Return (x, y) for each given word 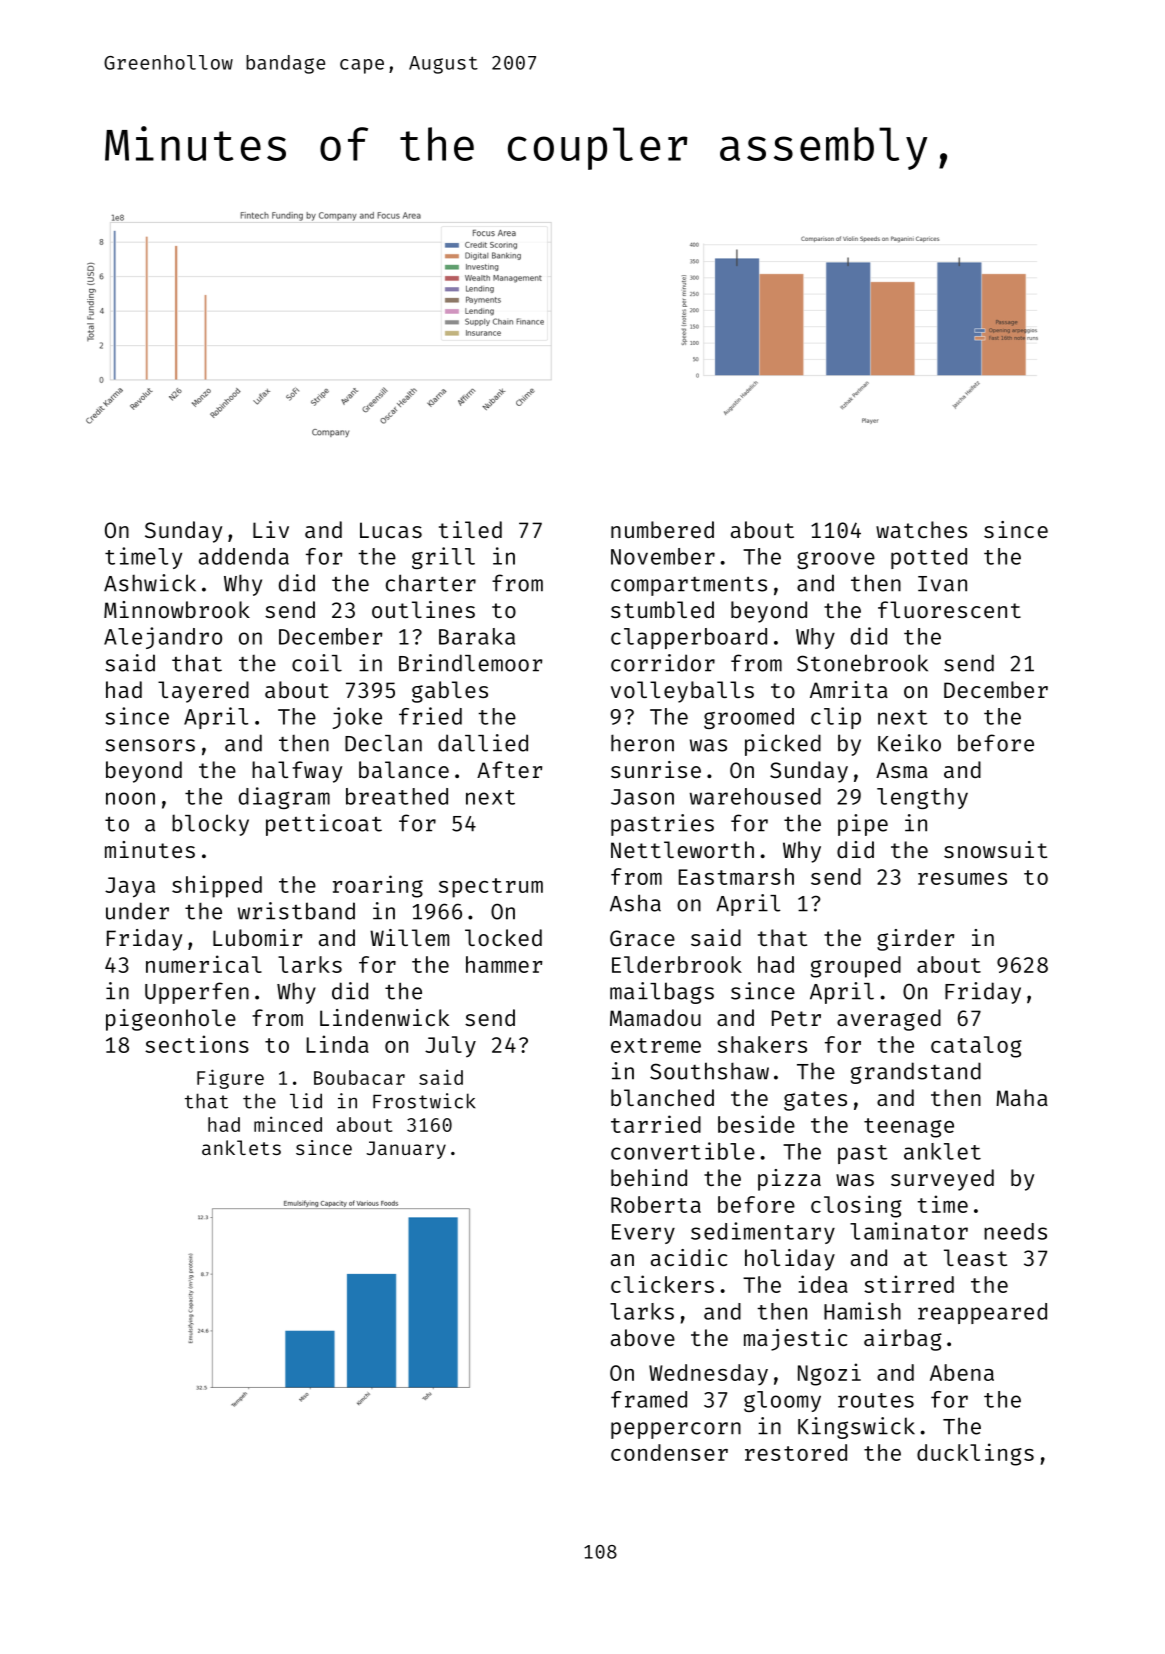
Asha (635, 903)
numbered (662, 529)
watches (921, 529)
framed (649, 1399)
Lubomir (257, 937)
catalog (976, 1047)
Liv (271, 529)
